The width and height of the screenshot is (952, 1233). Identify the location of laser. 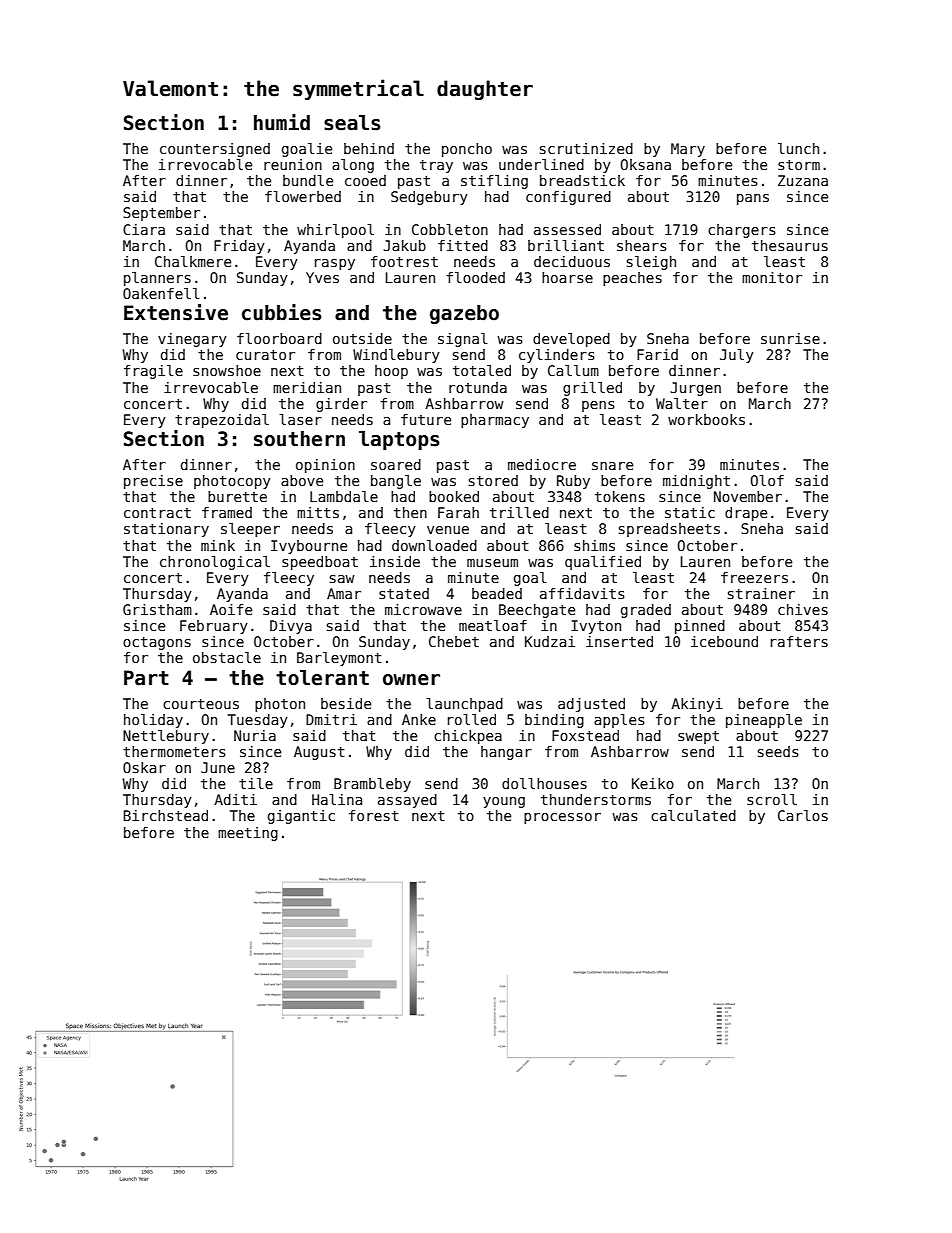
(300, 419).
